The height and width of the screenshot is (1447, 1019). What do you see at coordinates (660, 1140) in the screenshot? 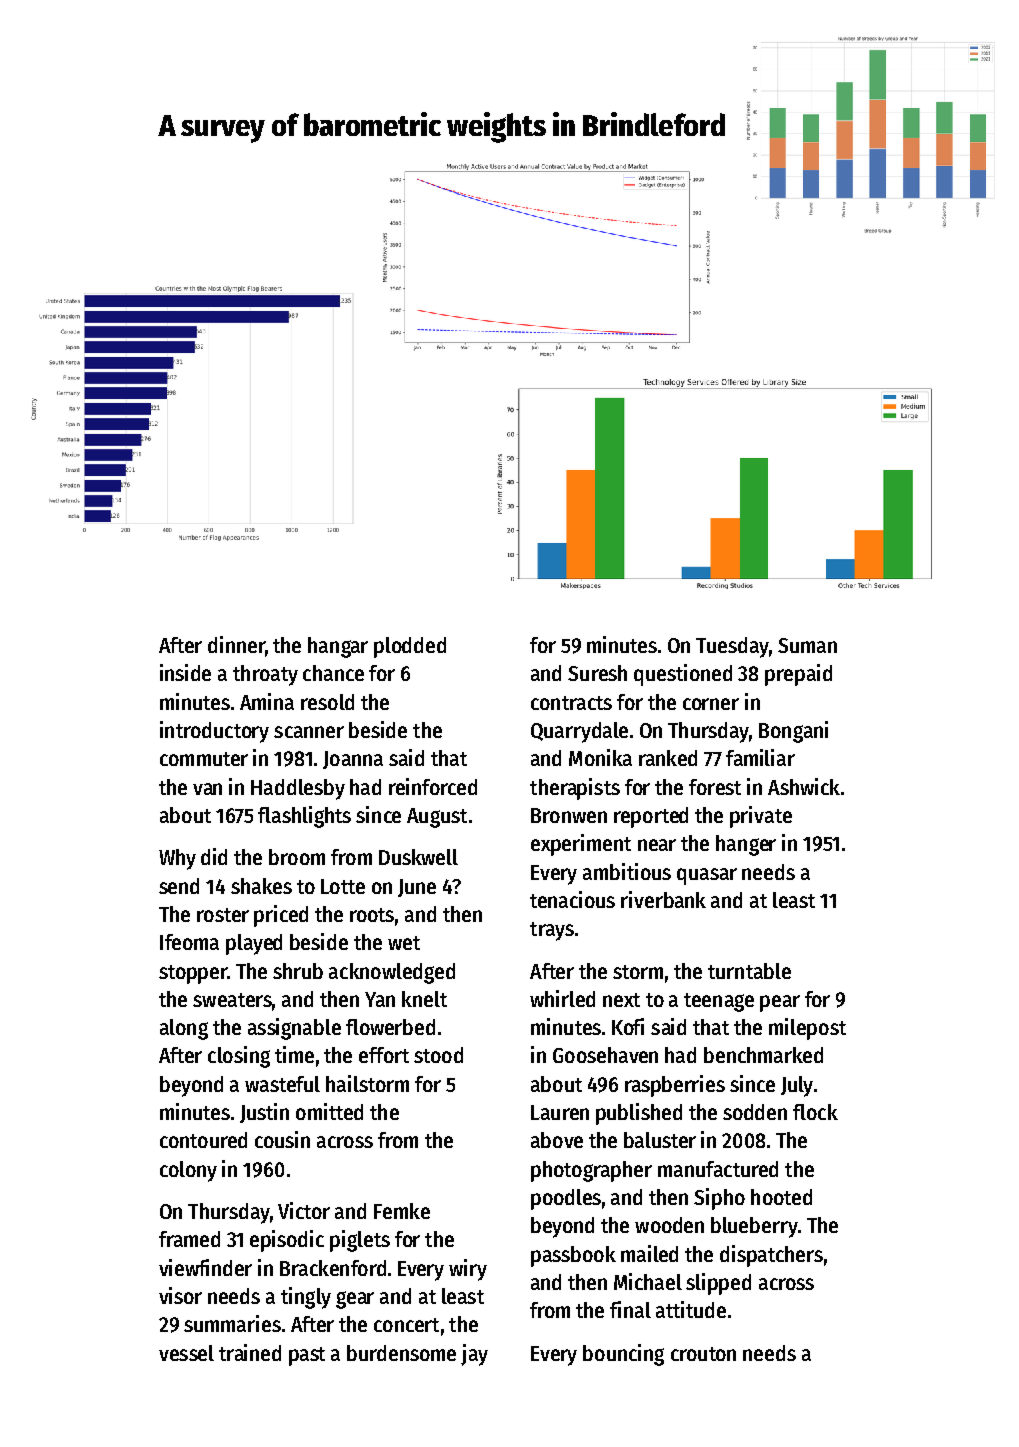
I see `baluster` at bounding box center [660, 1140].
